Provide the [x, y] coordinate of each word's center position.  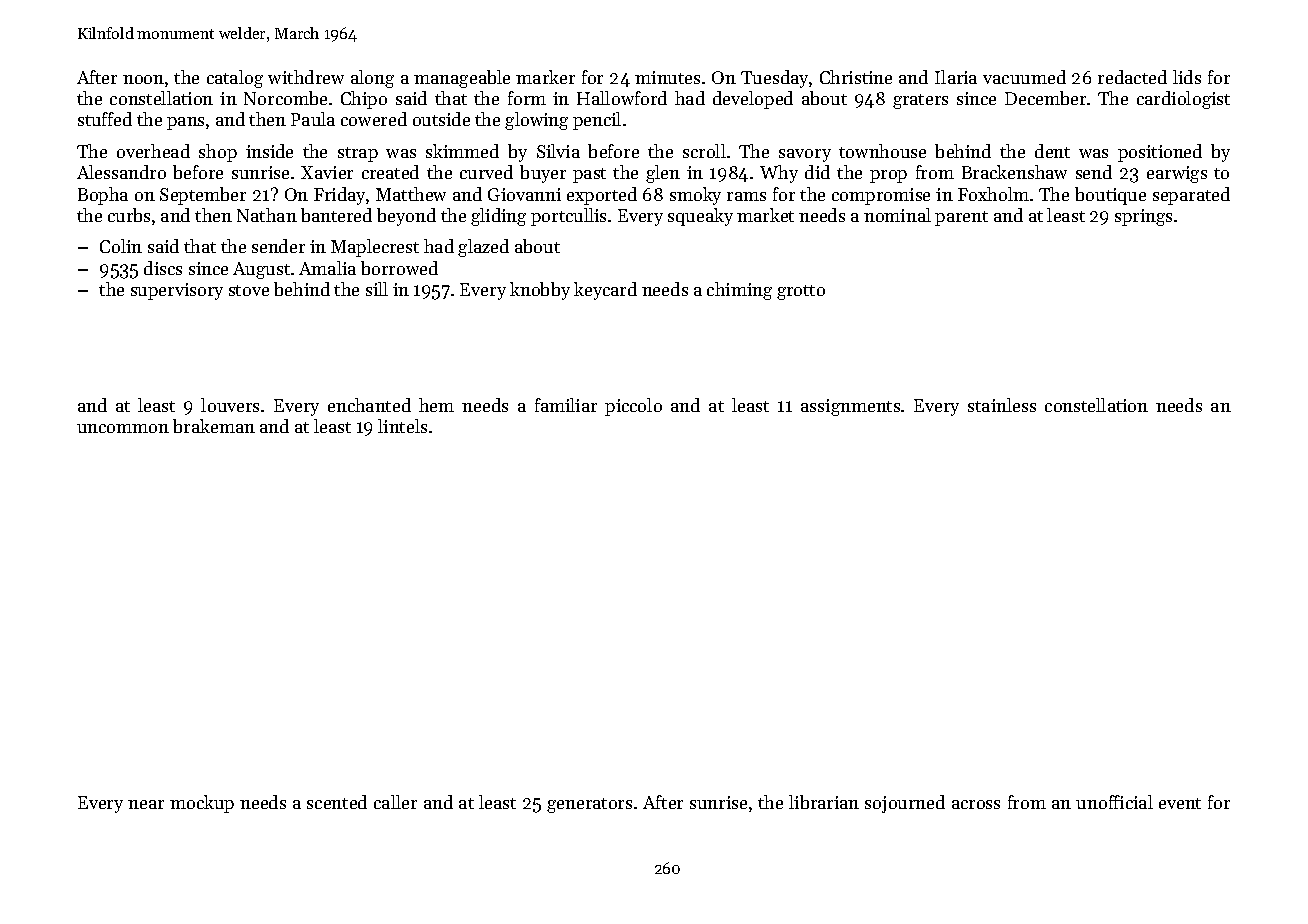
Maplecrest [375, 248]
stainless [1002, 405]
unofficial [1114, 802]
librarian [824, 802]
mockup [202, 804]
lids [1187, 77]
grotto [801, 292]
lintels [402, 426]
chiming [739, 291]
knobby [540, 291]
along [372, 79]
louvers [230, 405]
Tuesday [774, 79]
